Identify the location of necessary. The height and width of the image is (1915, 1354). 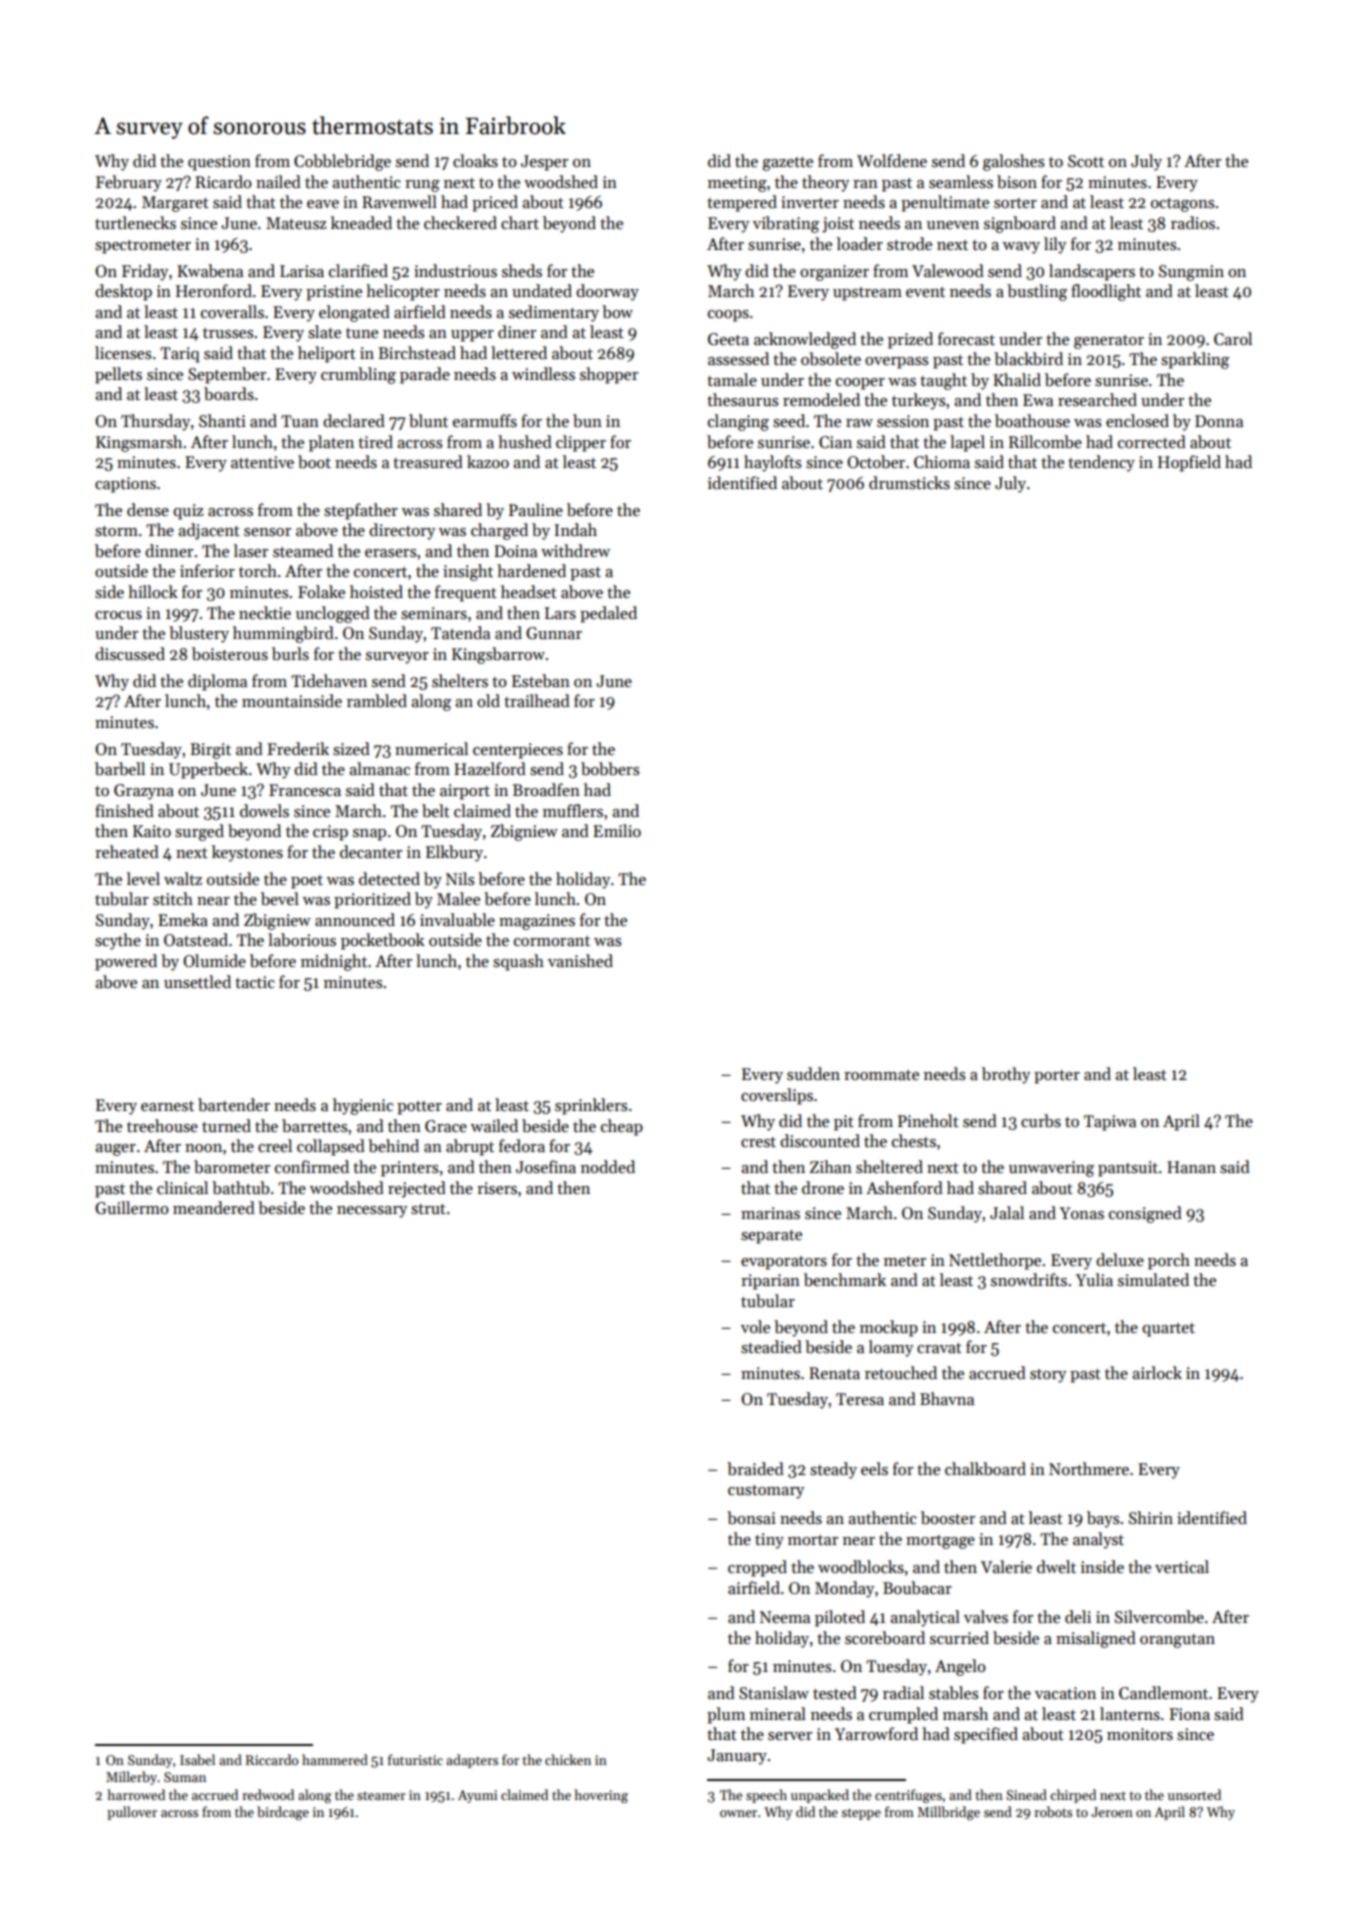
(372, 1212).
